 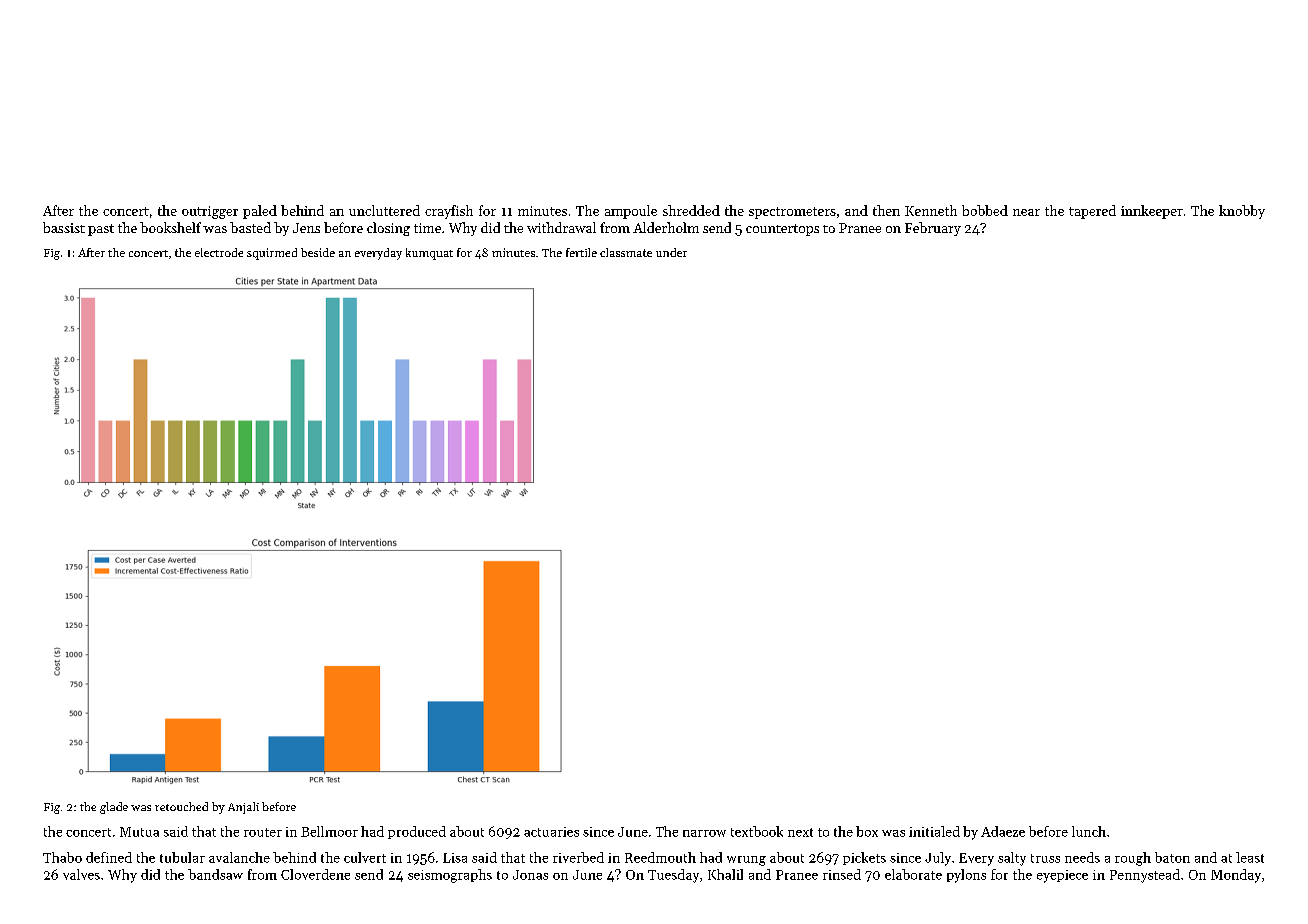 I want to click on under, so click(x=671, y=252).
